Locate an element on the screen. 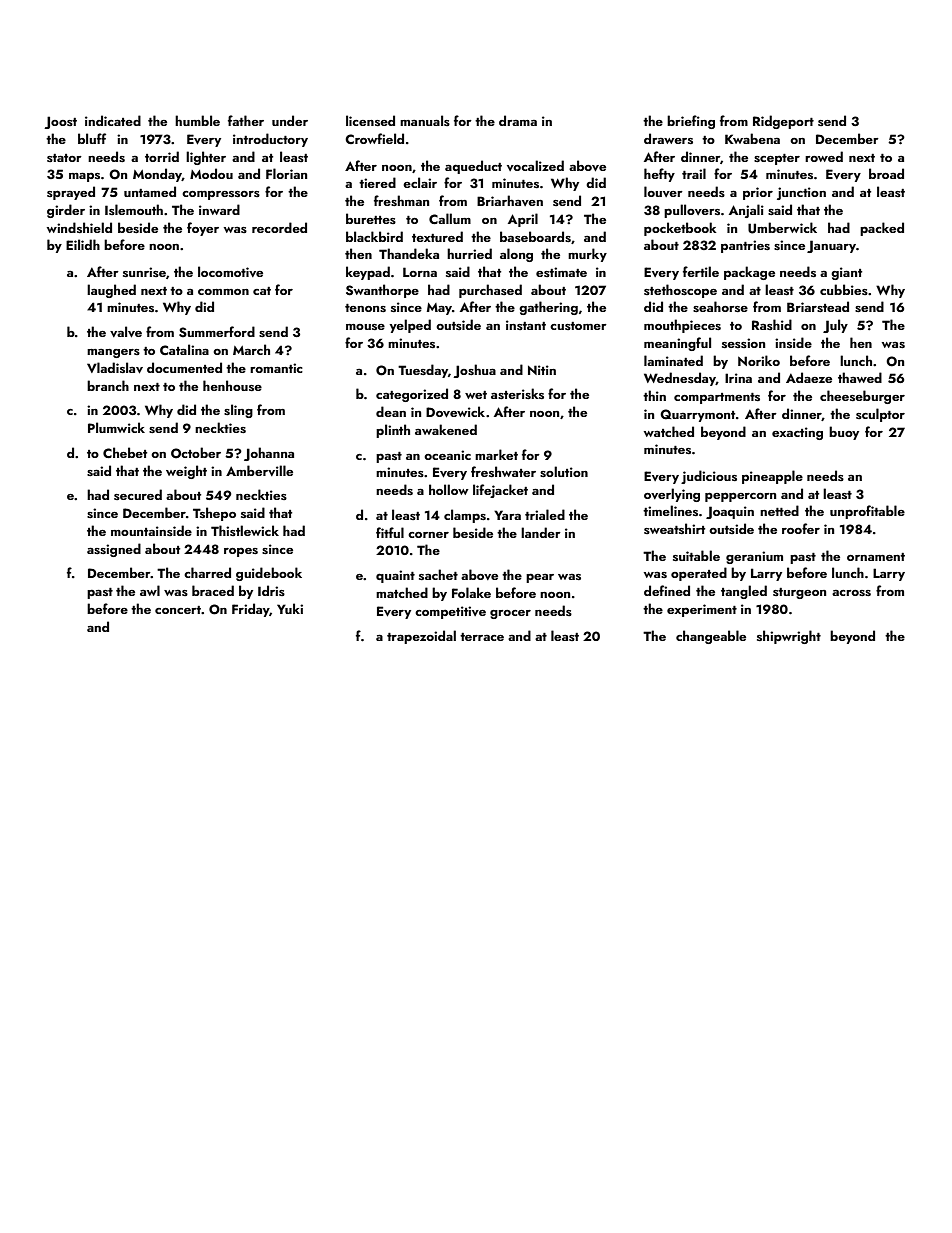 Image resolution: width=952 pixels, height=1233 pixels. across is located at coordinates (851, 593).
